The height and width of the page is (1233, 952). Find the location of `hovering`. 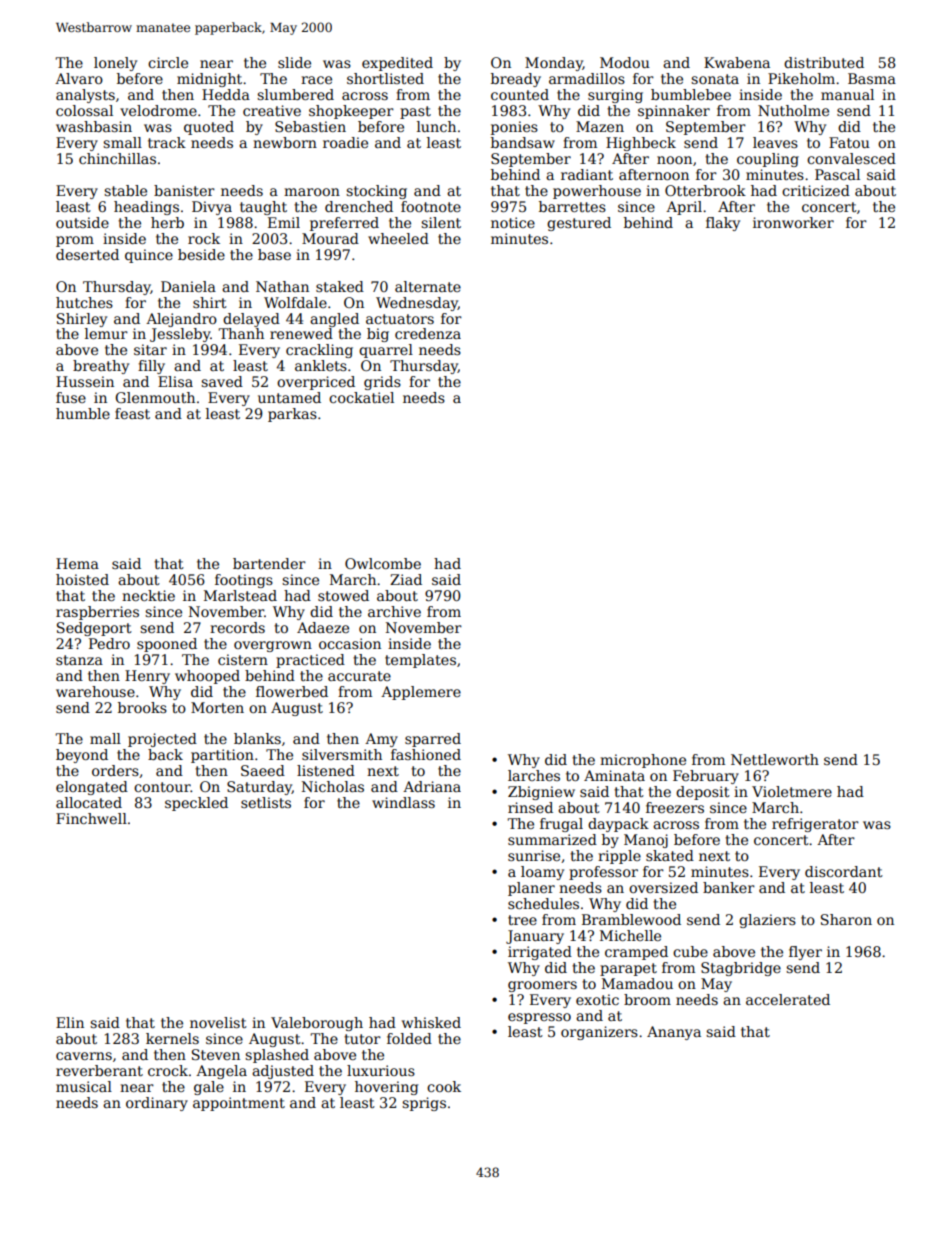

hovering is located at coordinates (386, 1088).
